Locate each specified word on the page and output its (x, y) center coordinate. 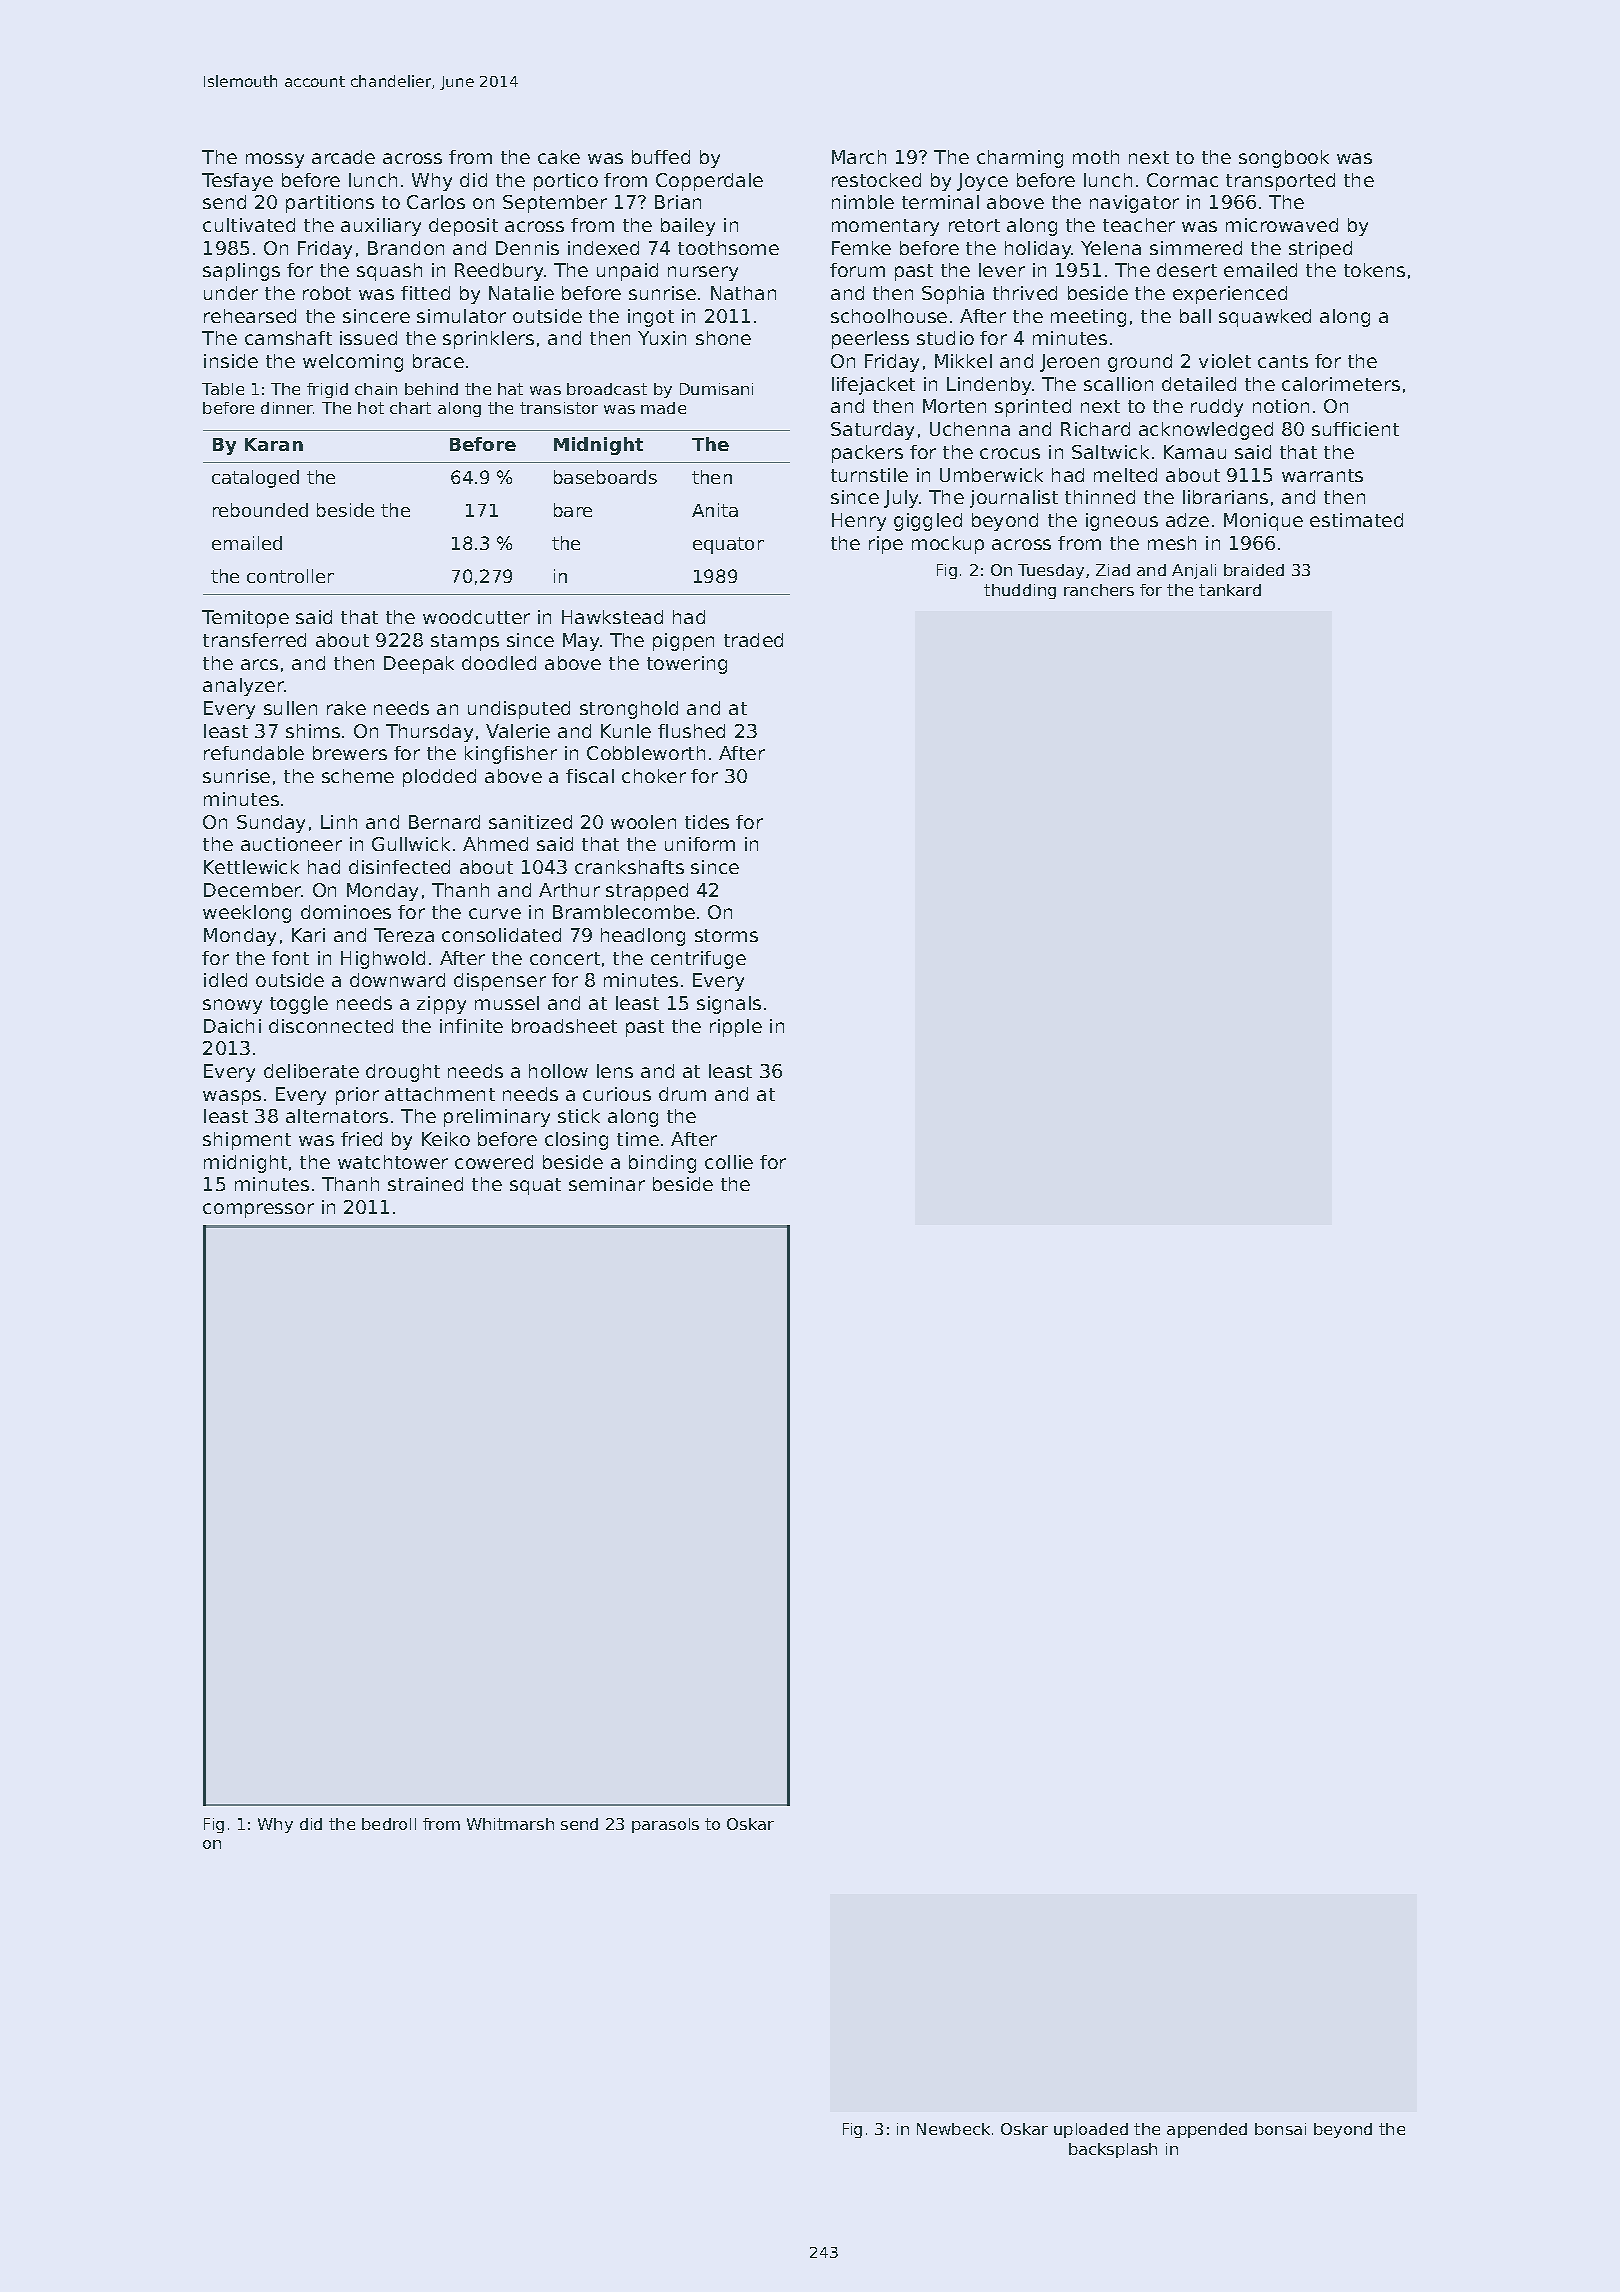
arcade (343, 157)
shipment (247, 1141)
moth (1096, 157)
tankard (1230, 590)
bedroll (389, 1824)
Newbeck (953, 2129)
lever (1002, 270)
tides (707, 822)
